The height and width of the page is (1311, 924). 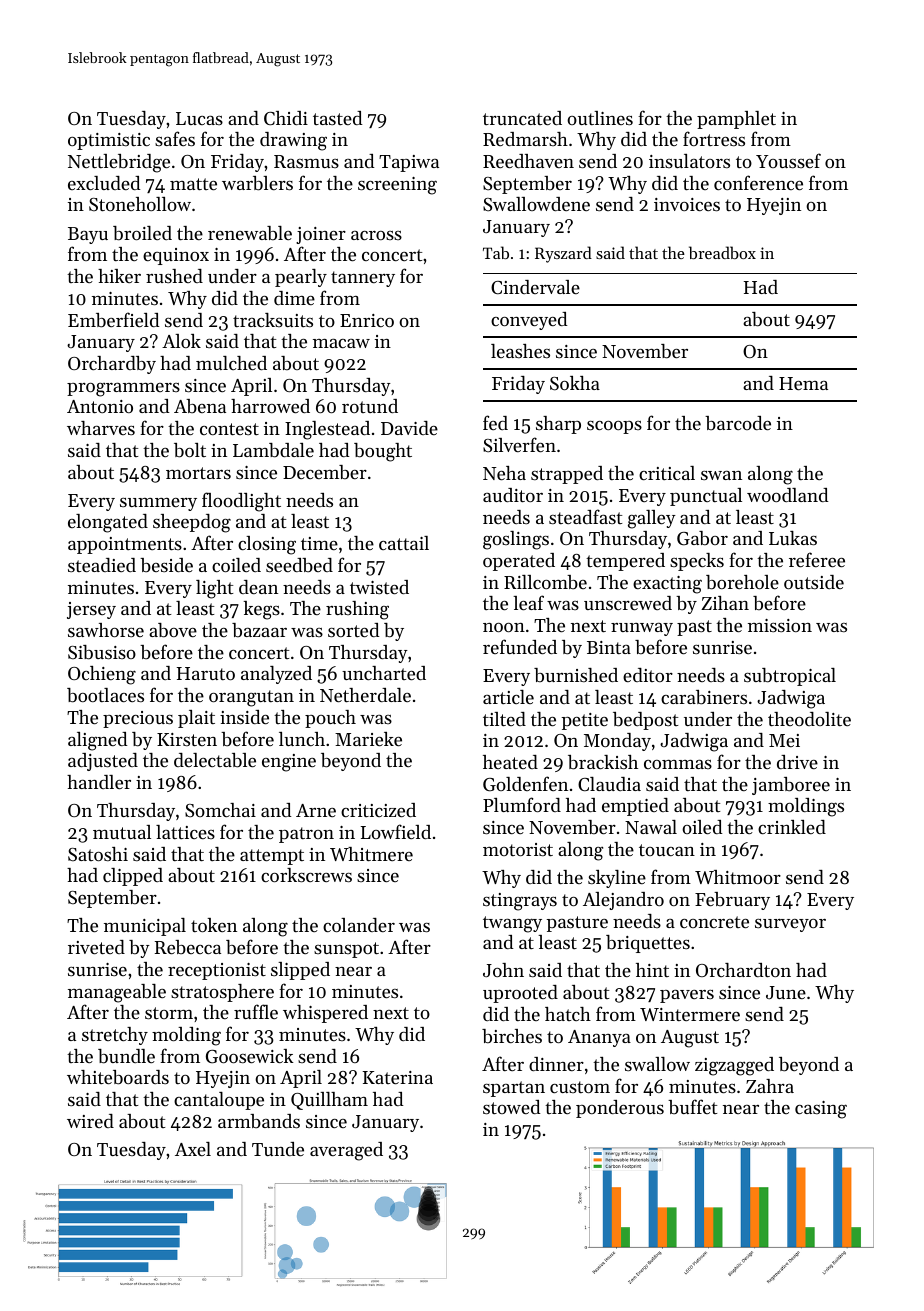 What do you see at coordinates (200, 406) in the page?
I see `Abena` at bounding box center [200, 406].
